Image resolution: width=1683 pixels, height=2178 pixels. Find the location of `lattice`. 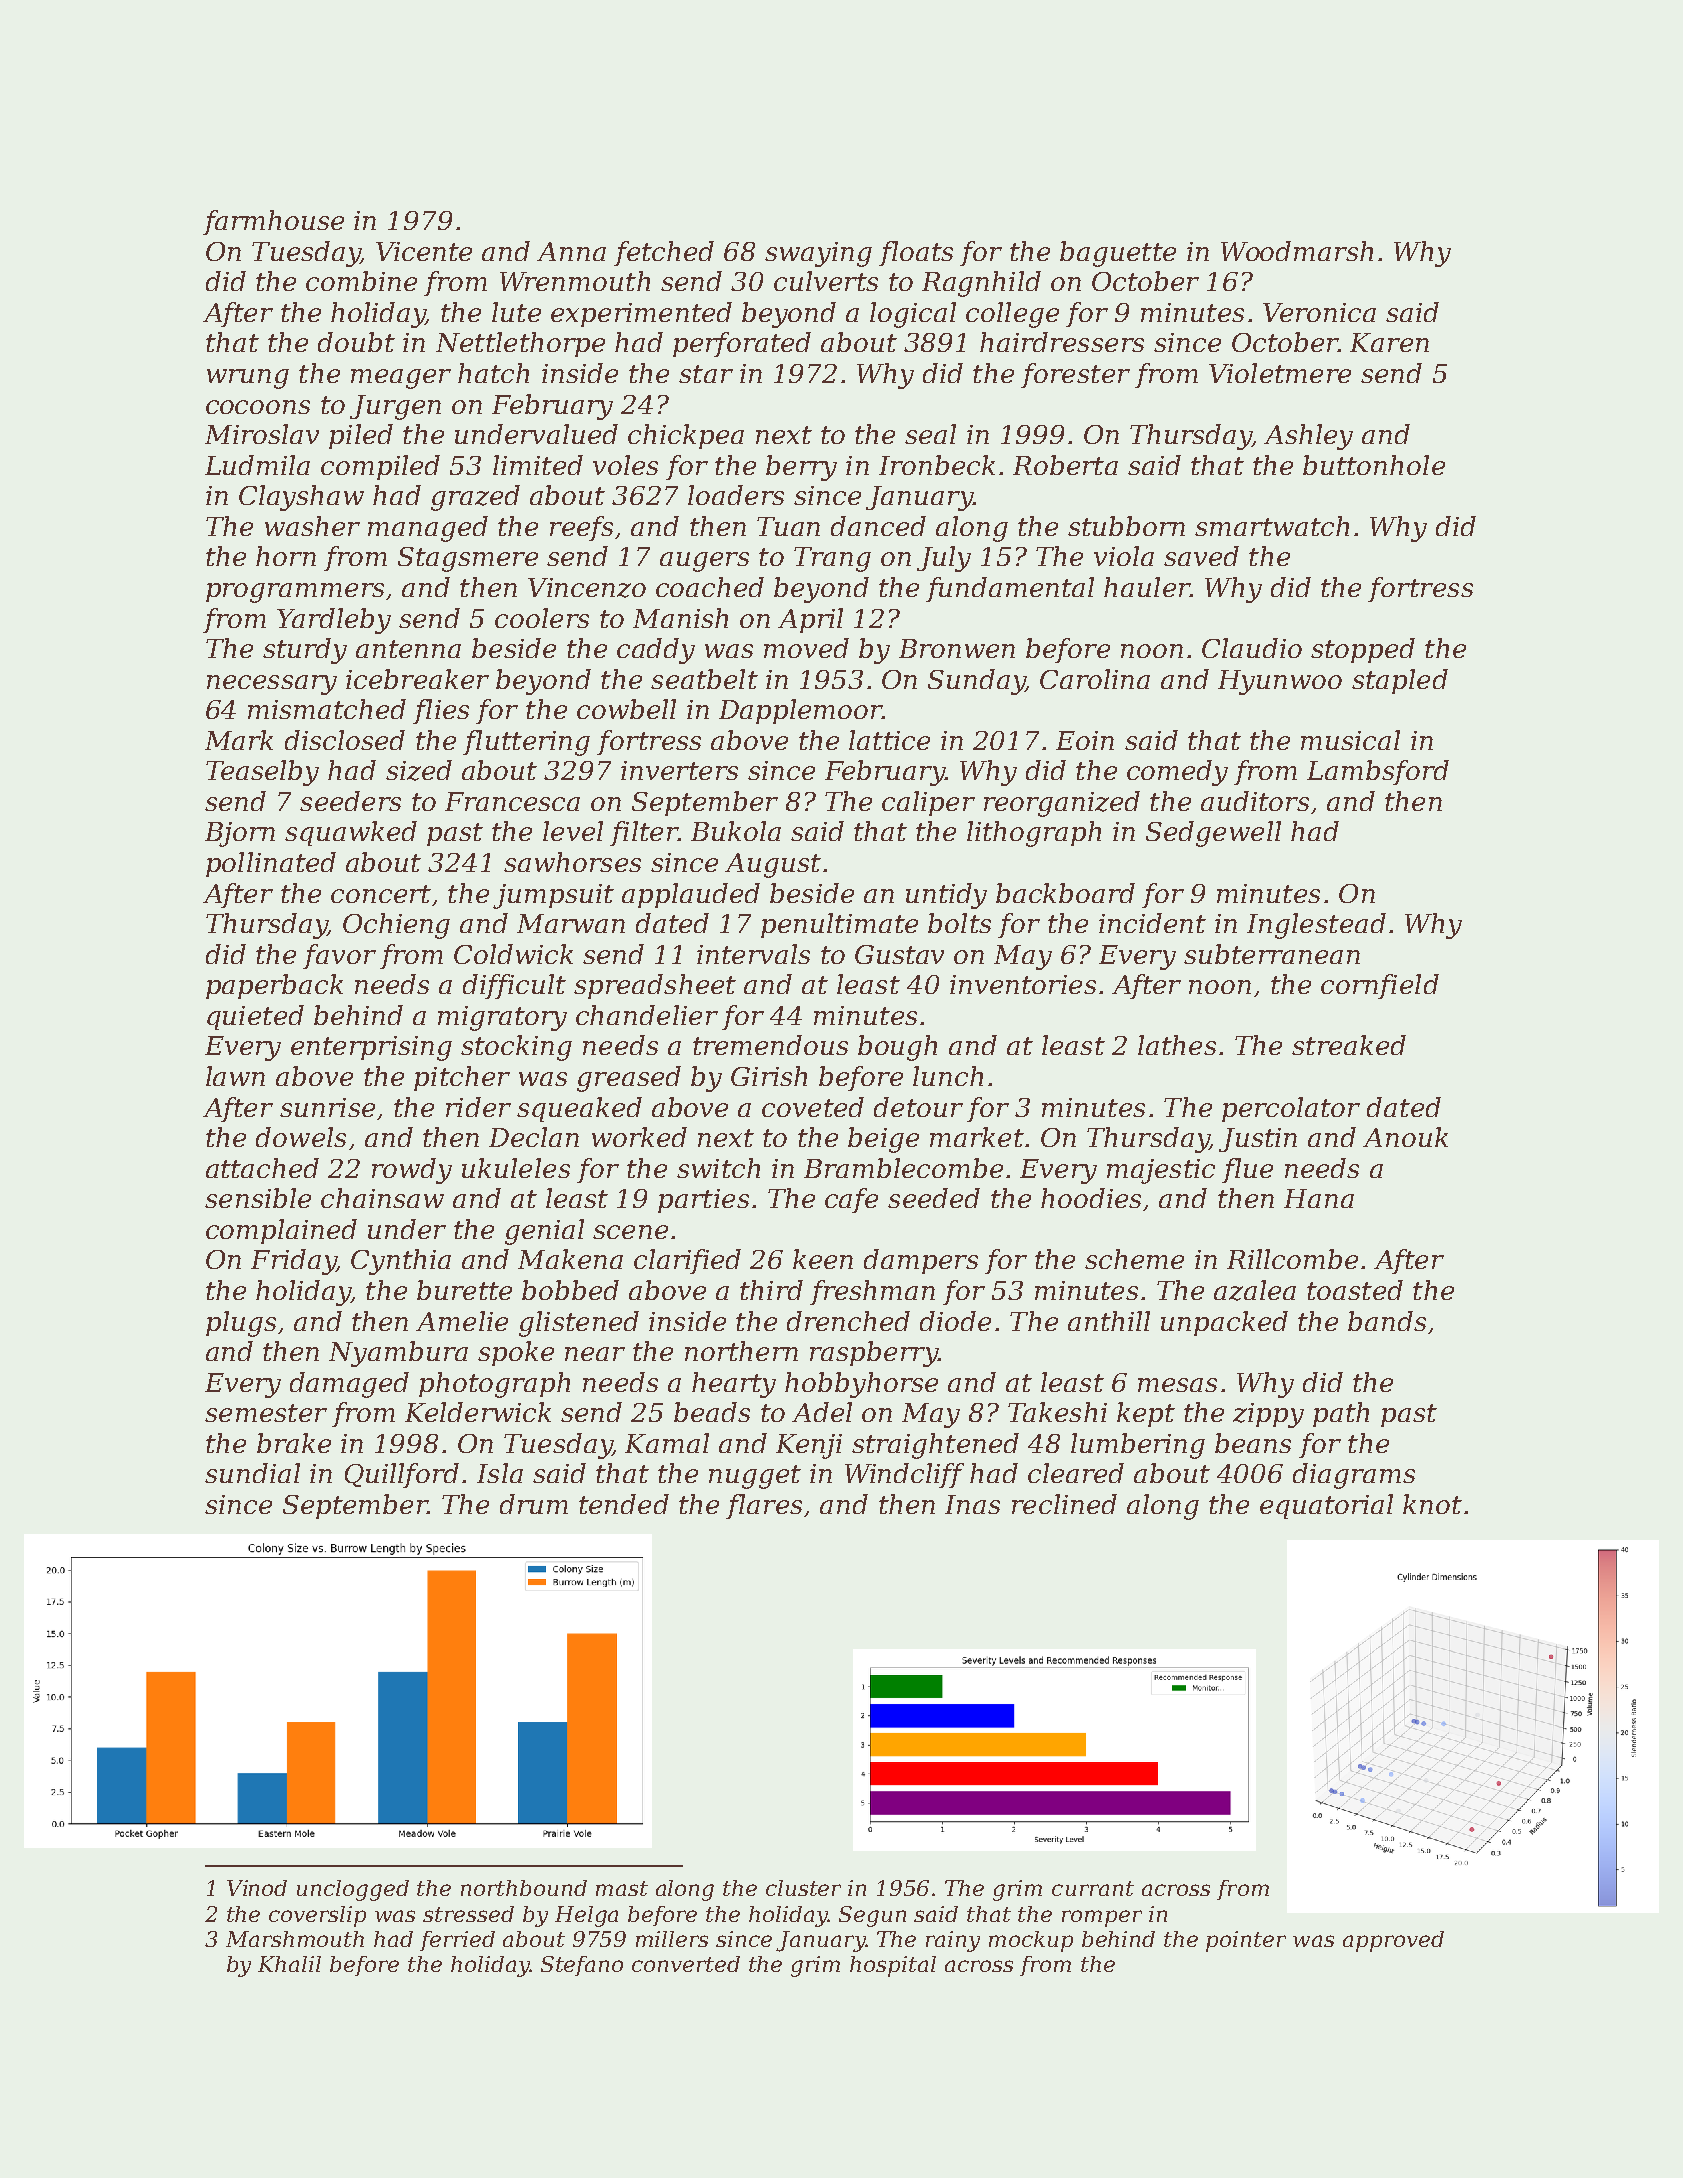

lattice is located at coordinates (889, 740).
